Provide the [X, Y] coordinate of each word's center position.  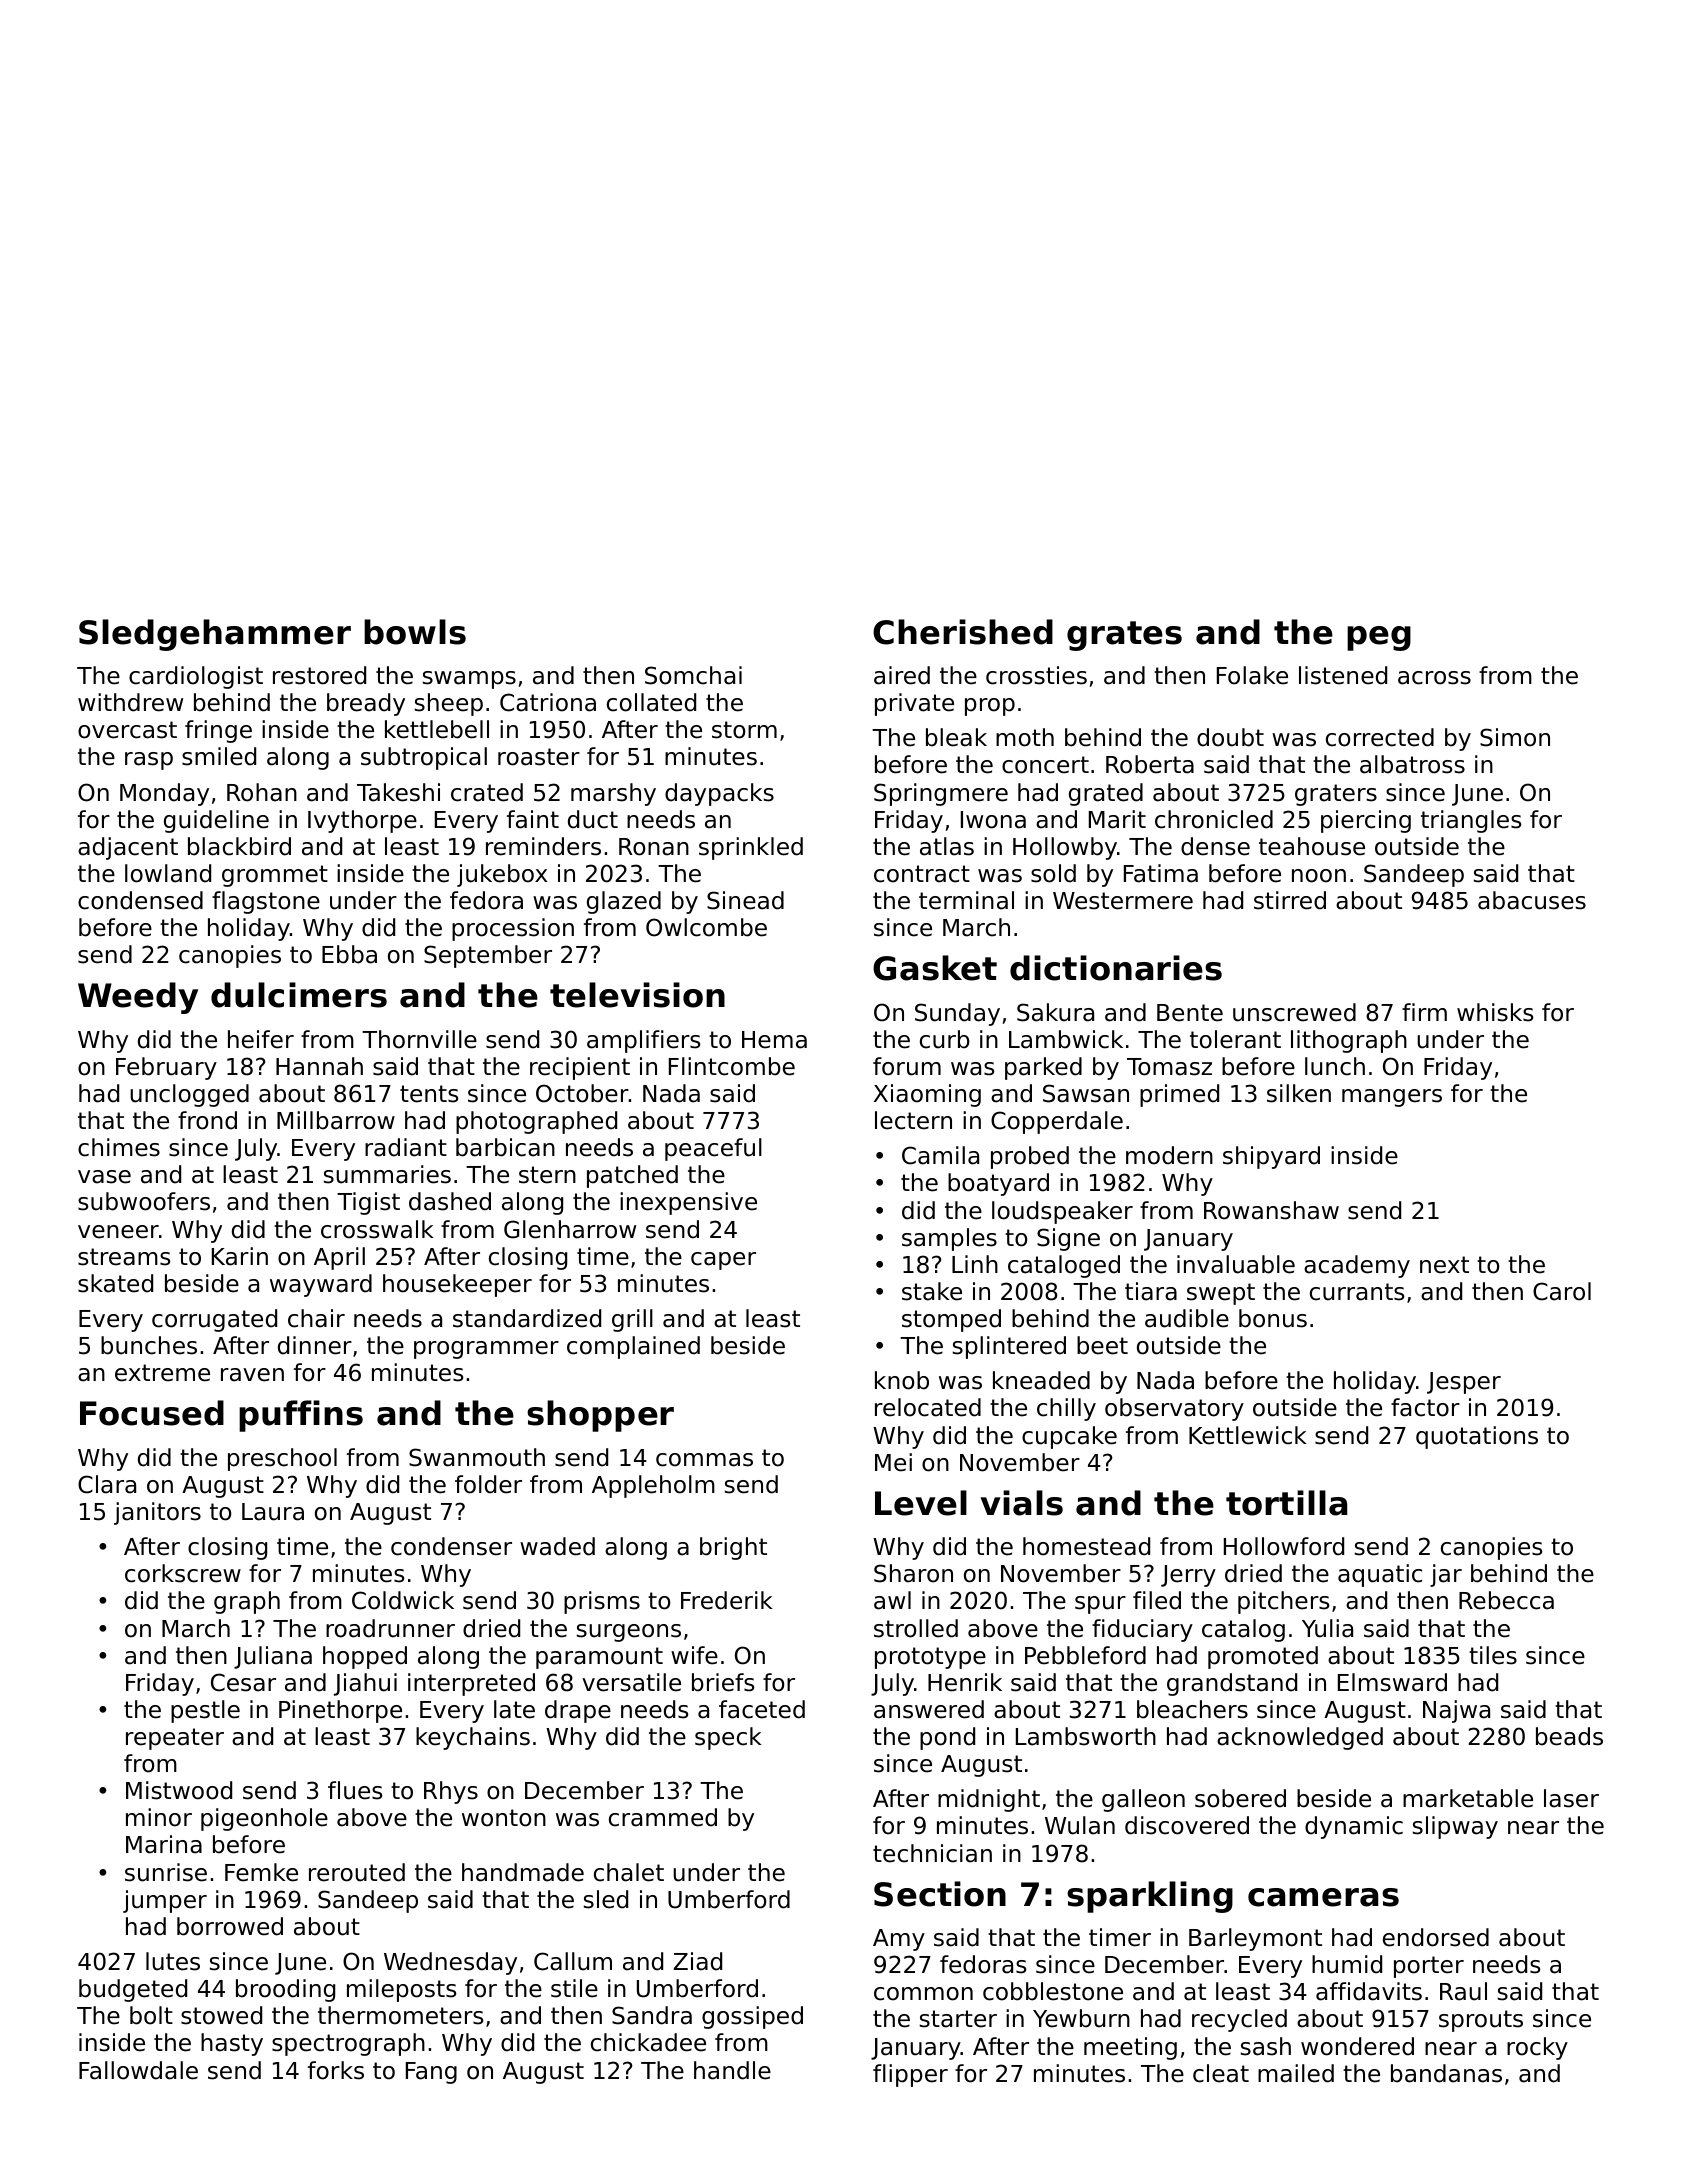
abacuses [1532, 900]
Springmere [941, 794]
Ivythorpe [362, 821]
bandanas [1446, 2073]
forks [336, 2070]
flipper [910, 2075]
